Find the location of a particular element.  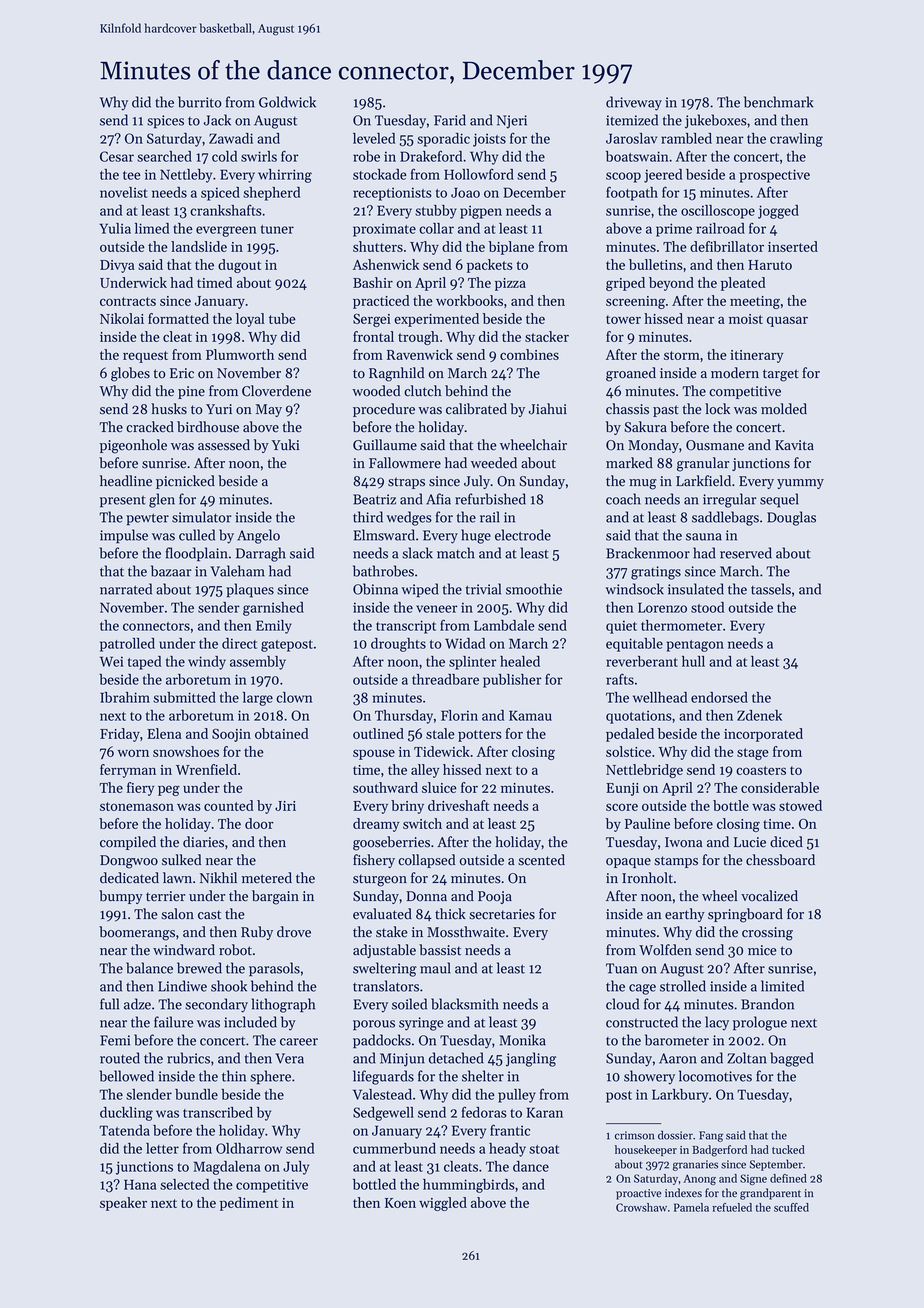

Cesar is located at coordinates (117, 156).
